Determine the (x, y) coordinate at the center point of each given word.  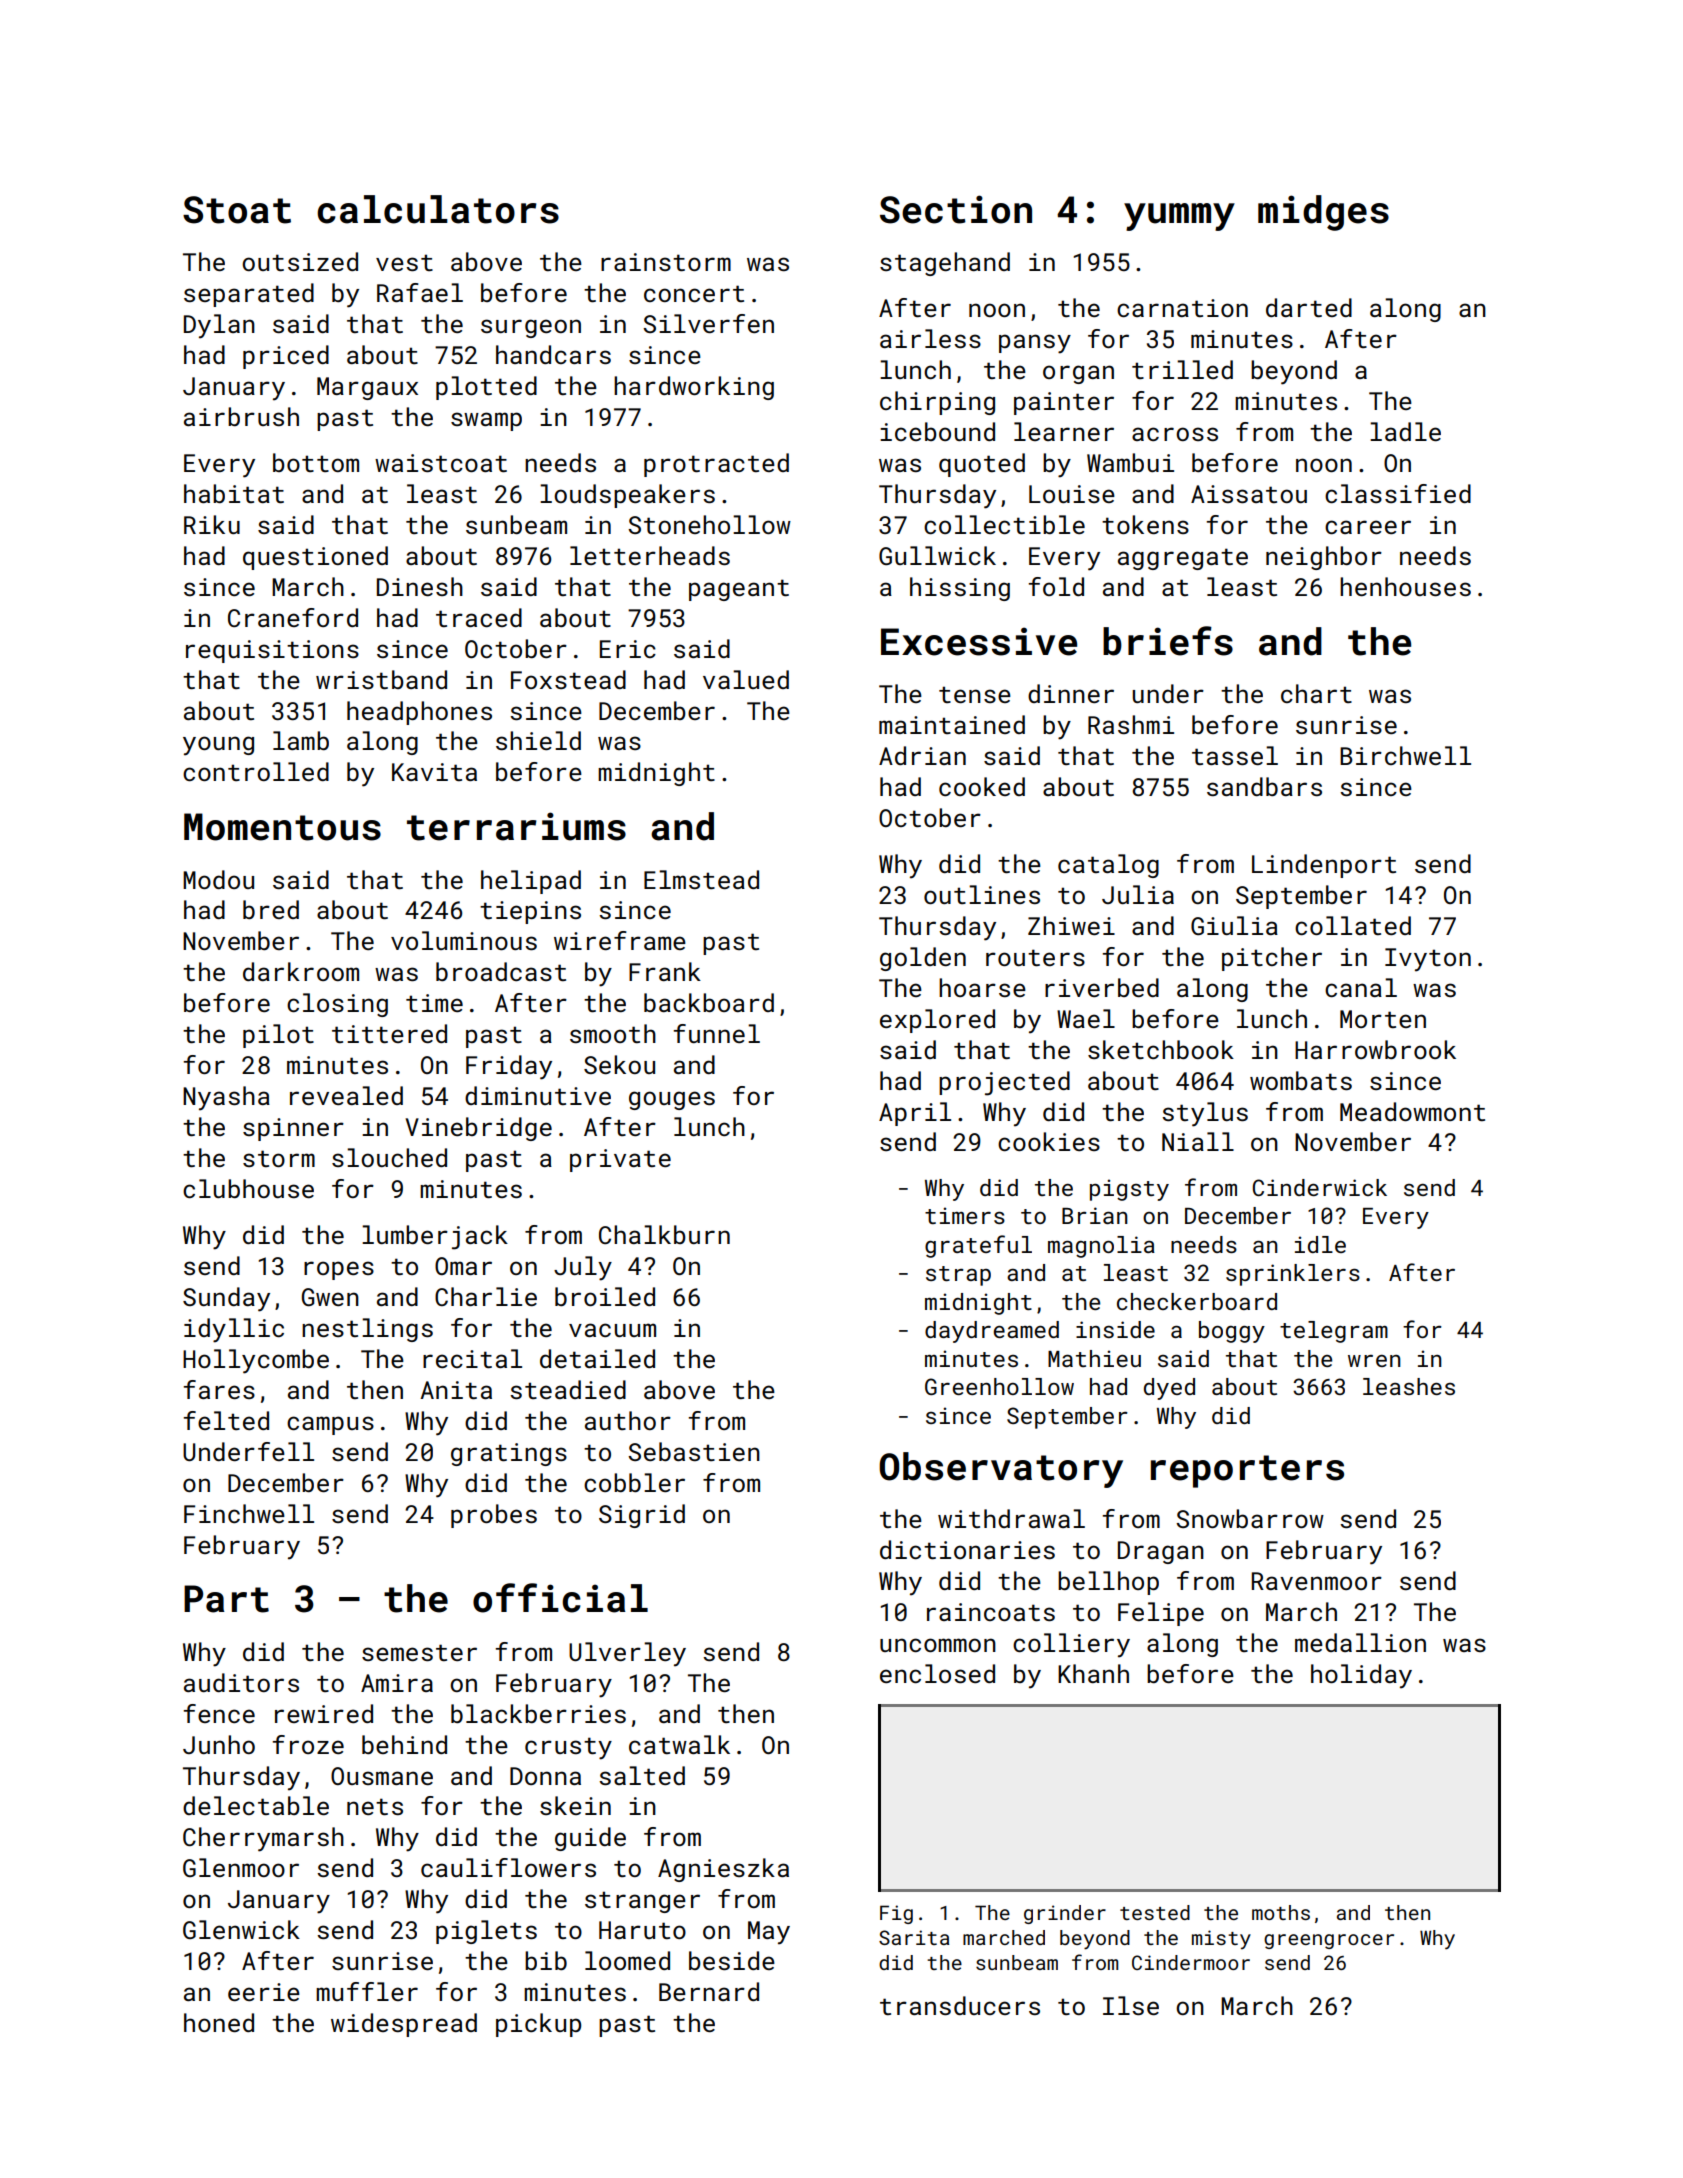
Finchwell (249, 1513)
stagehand (945, 264)
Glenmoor (241, 1867)
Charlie (486, 1296)
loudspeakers (627, 496)
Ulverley (627, 1654)
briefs (1168, 641)
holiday (1361, 1676)
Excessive (979, 641)
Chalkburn (664, 1234)
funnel (717, 1033)
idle (1320, 1244)
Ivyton (1428, 960)
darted (1309, 307)
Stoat (237, 210)
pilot (278, 1036)
